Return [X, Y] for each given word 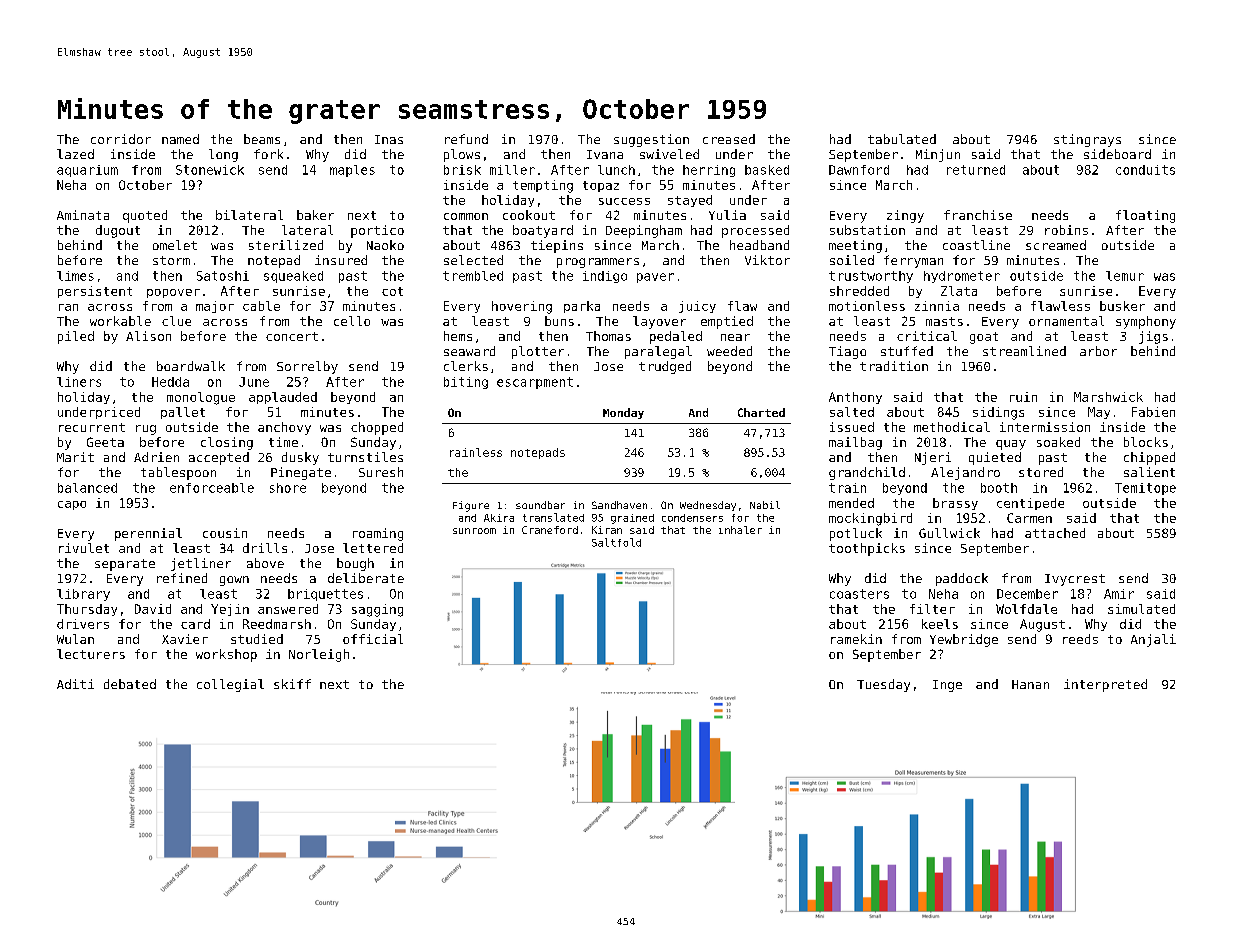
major [215, 307]
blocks [1146, 442]
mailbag [855, 443]
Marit [75, 457]
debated [130, 684]
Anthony [855, 398]
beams [262, 139]
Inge [947, 686]
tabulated [902, 139]
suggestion [651, 140]
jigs [1153, 337]
